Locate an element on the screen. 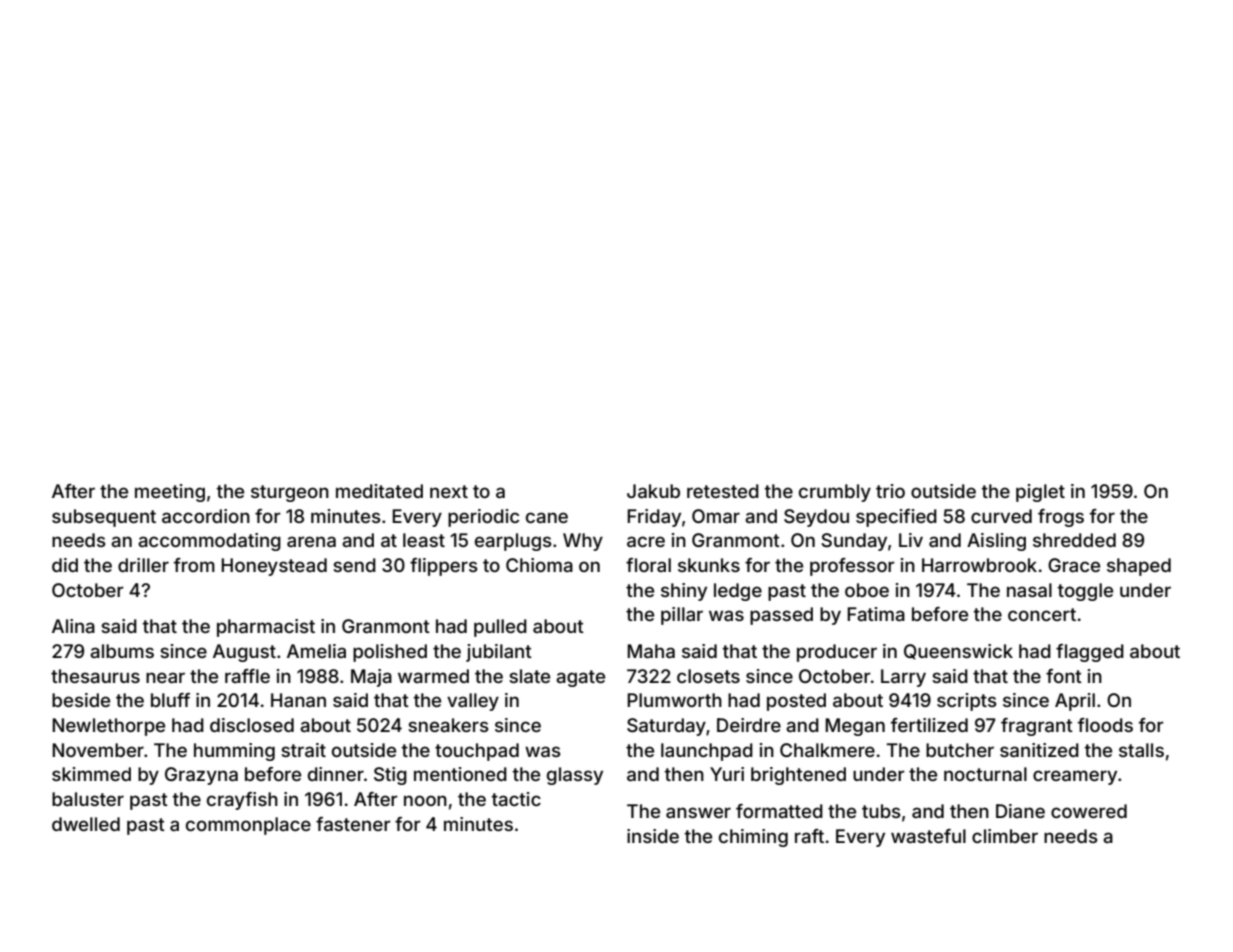 The height and width of the screenshot is (952, 1233). Plumworth is located at coordinates (674, 700).
